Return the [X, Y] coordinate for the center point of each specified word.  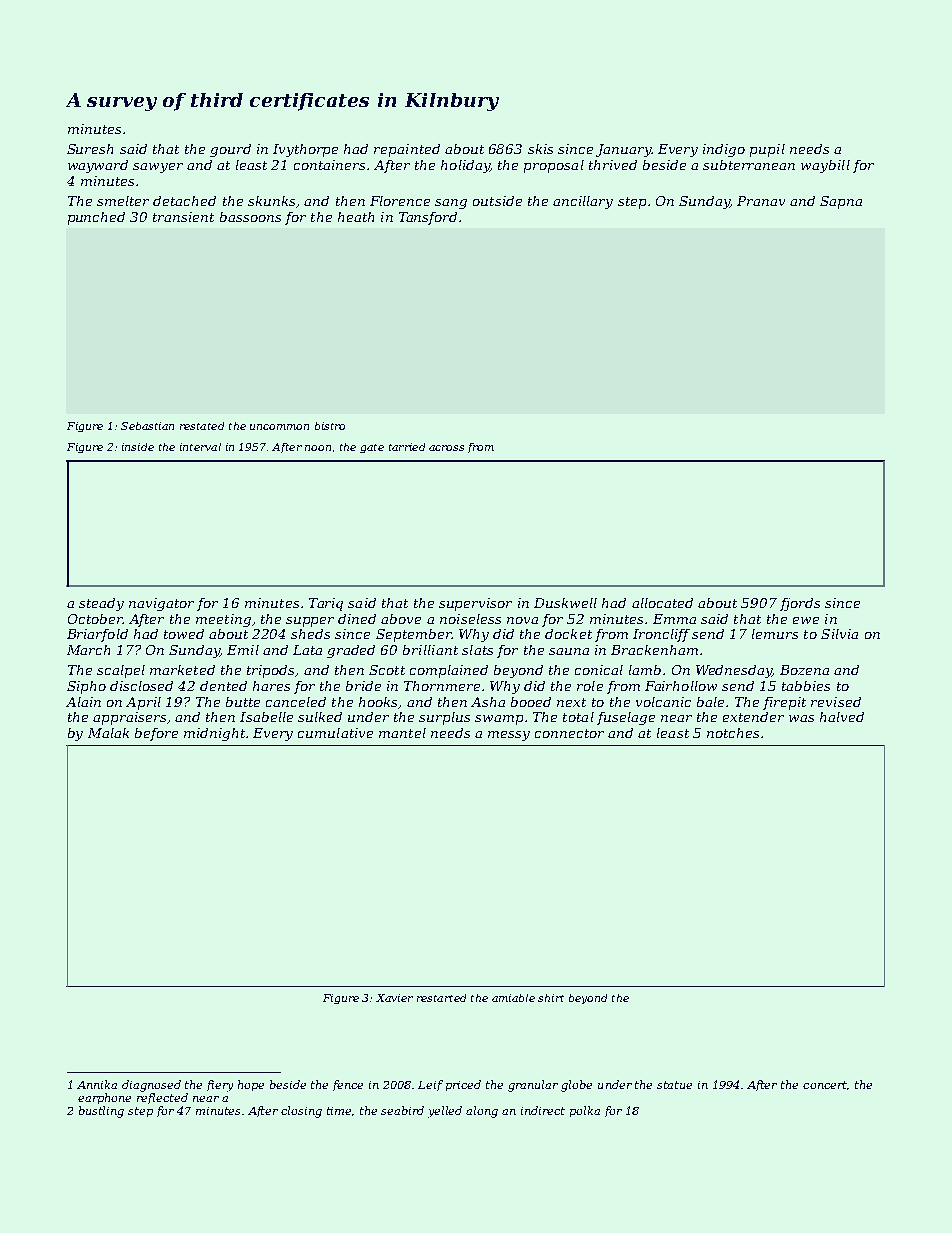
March [88, 650]
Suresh [90, 149]
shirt [551, 998]
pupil [767, 150]
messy [509, 736]
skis [540, 149]
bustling [101, 1112]
